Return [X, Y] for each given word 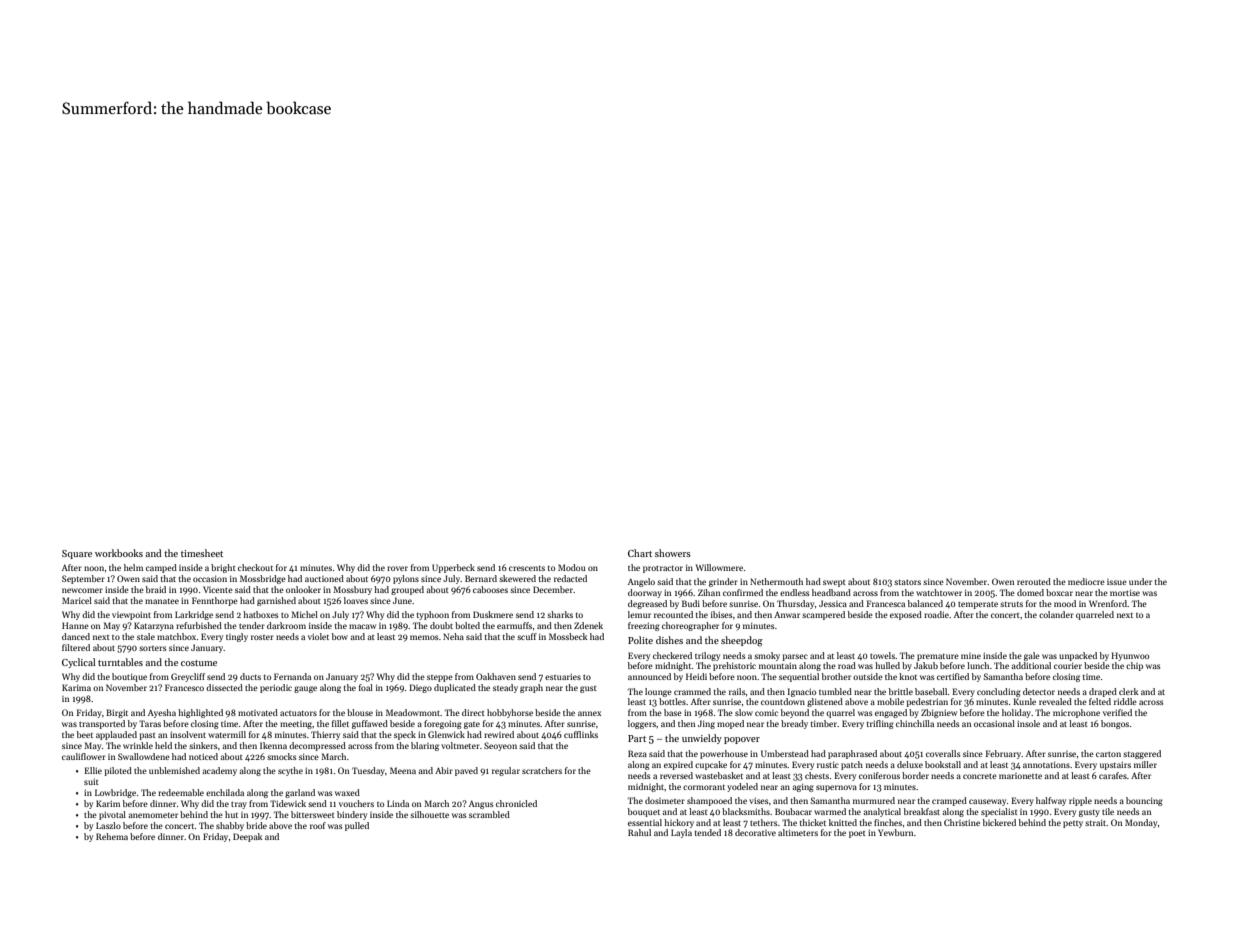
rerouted [1034, 581]
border [915, 775]
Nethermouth [776, 581]
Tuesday [368, 771]
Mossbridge [263, 579]
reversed [676, 775]
